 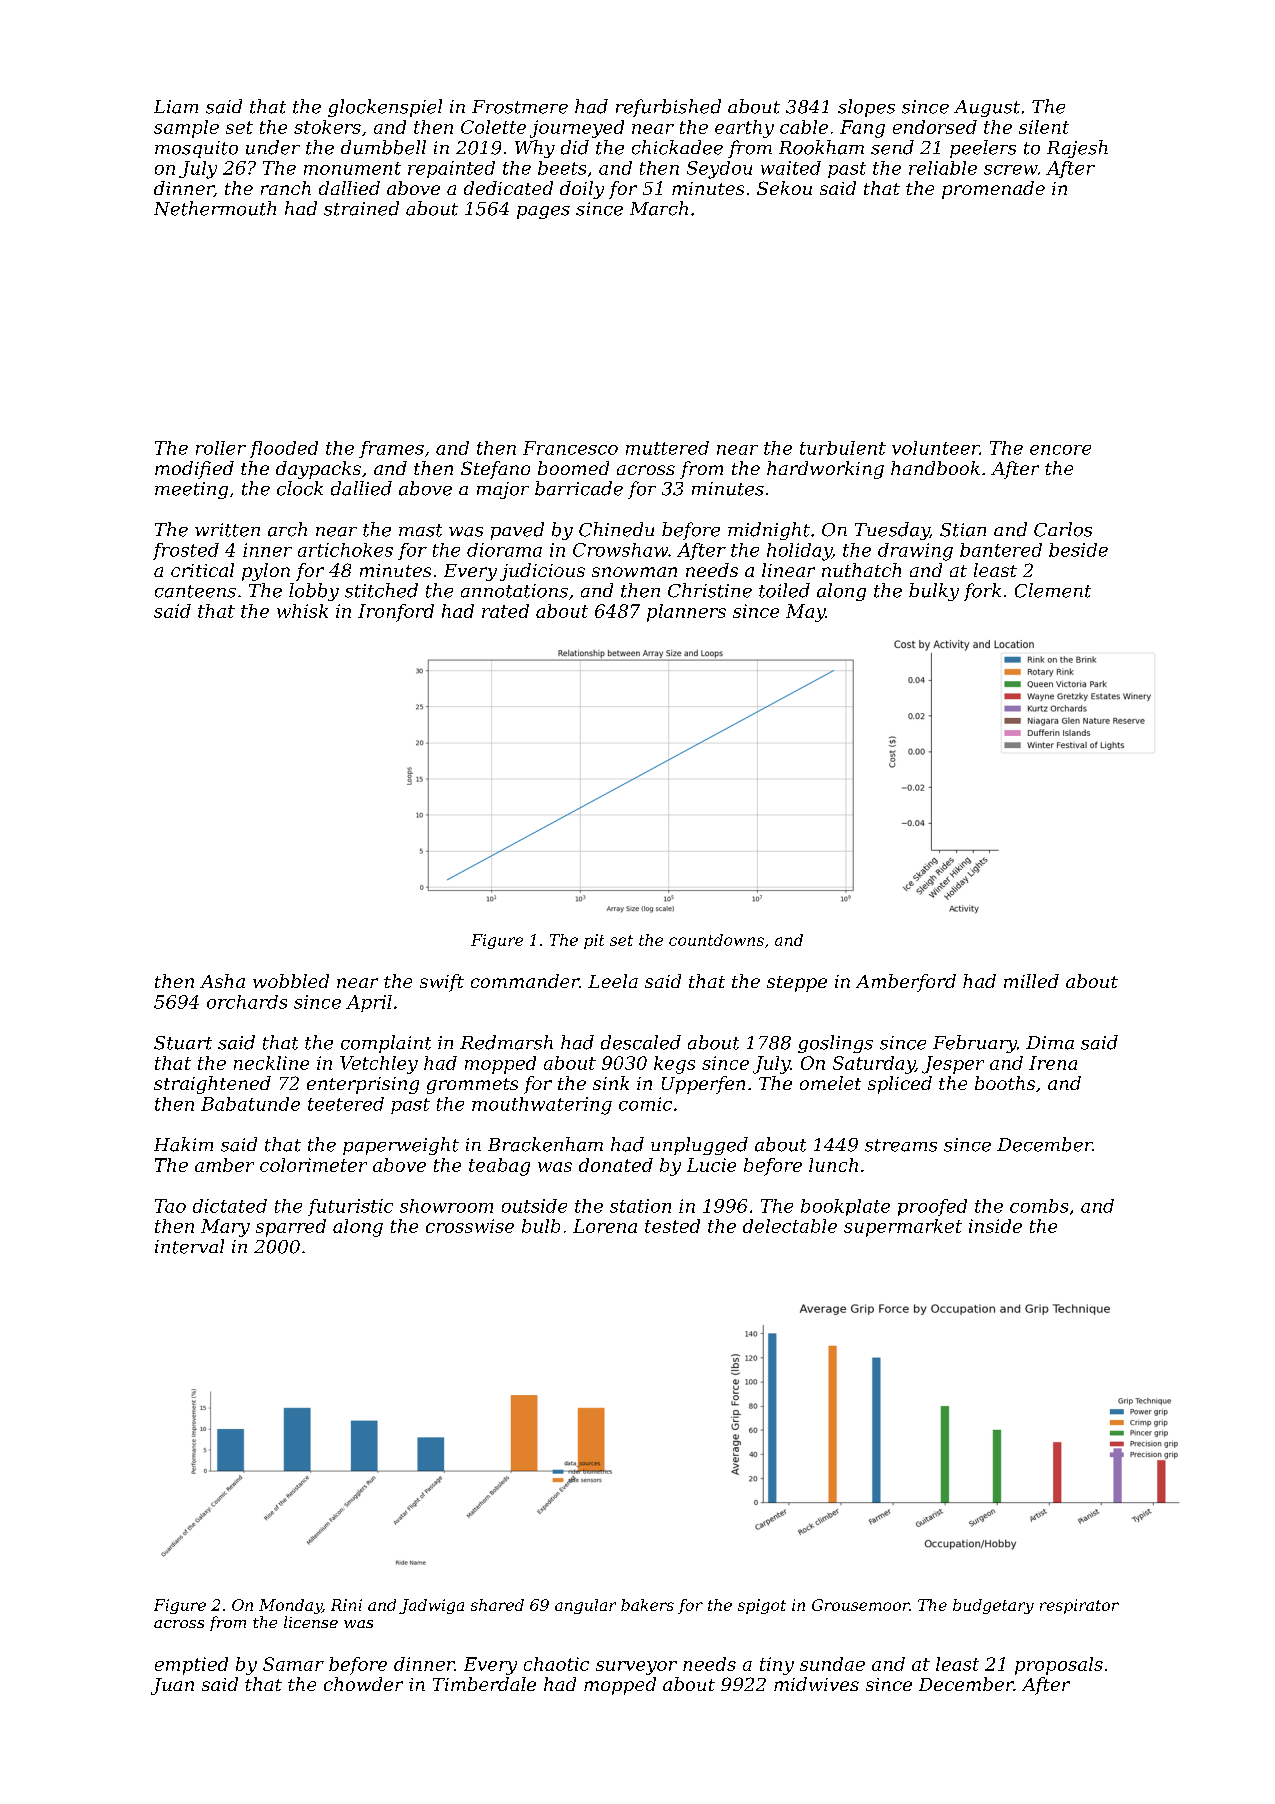 I want to click on promenade, so click(x=993, y=190).
